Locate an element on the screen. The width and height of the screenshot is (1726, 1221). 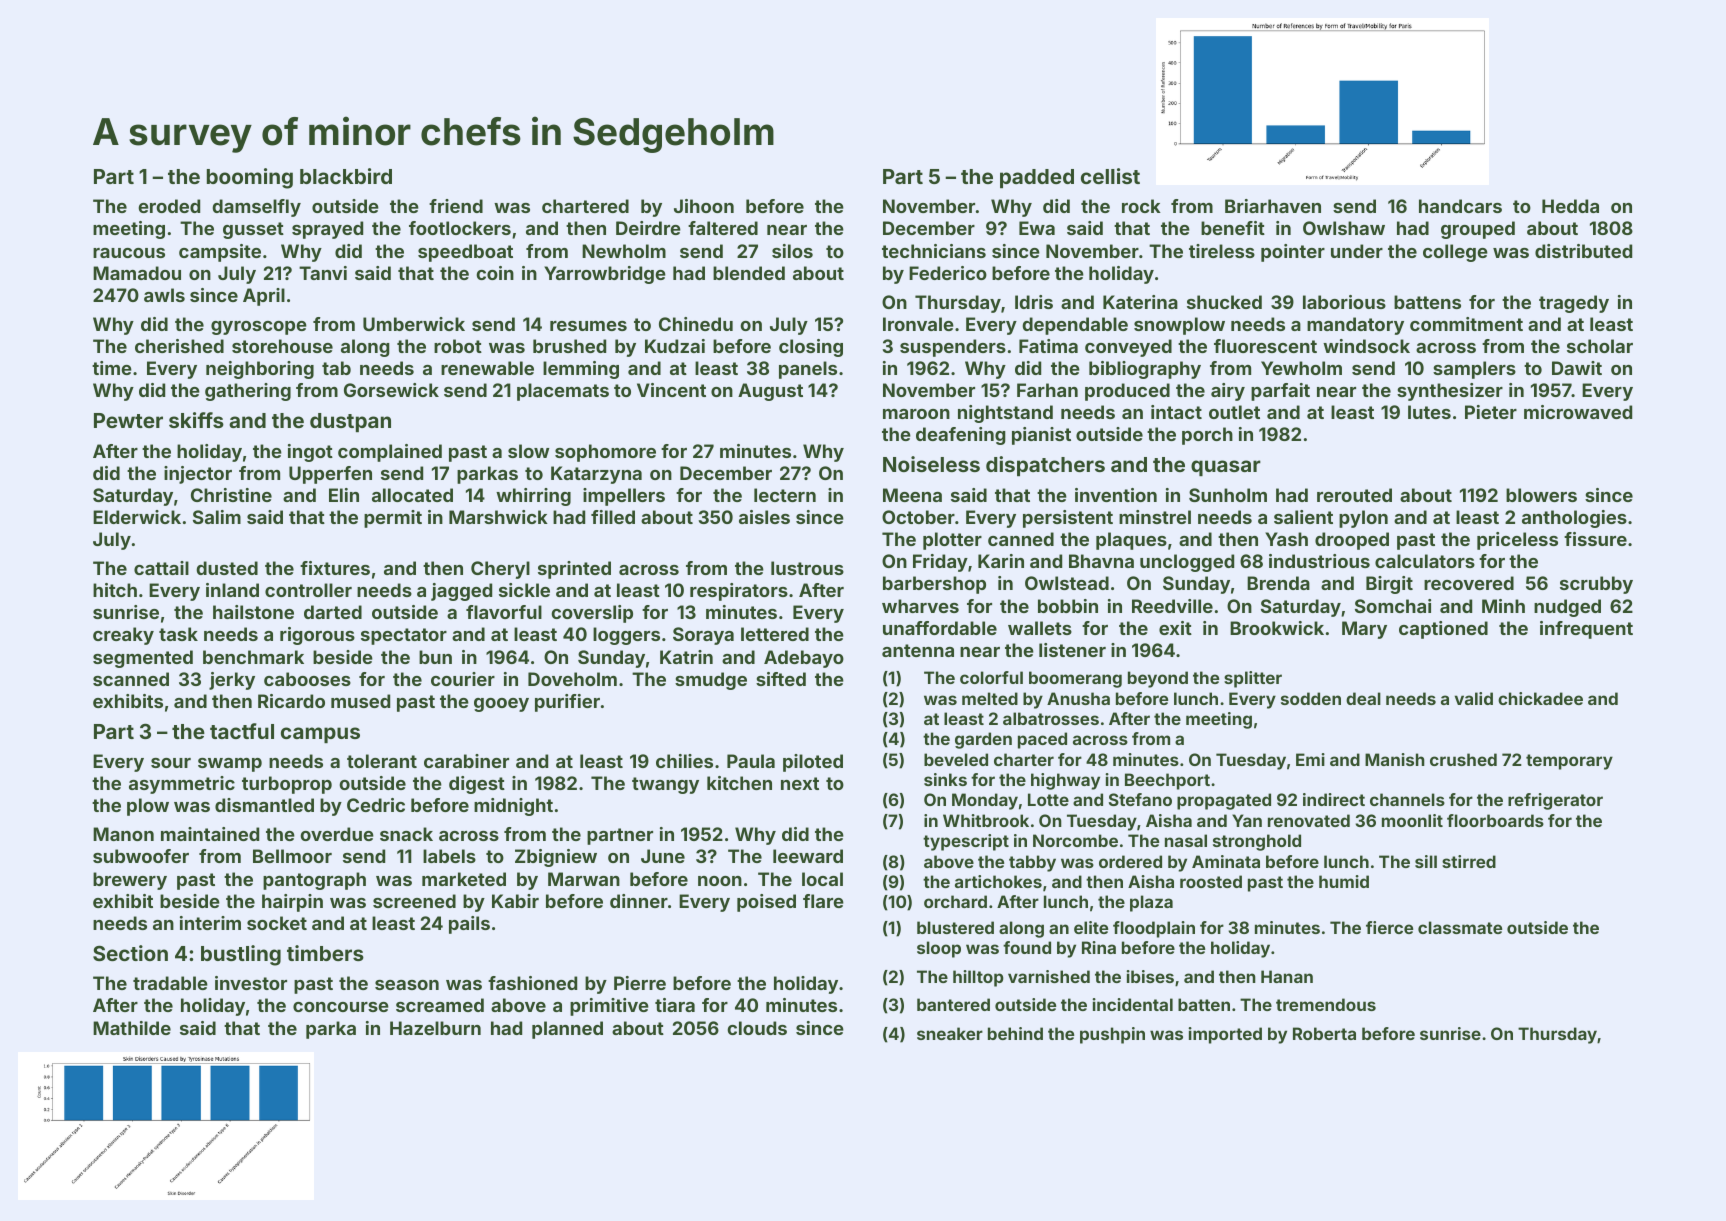
blowers is located at coordinates (1541, 495).
